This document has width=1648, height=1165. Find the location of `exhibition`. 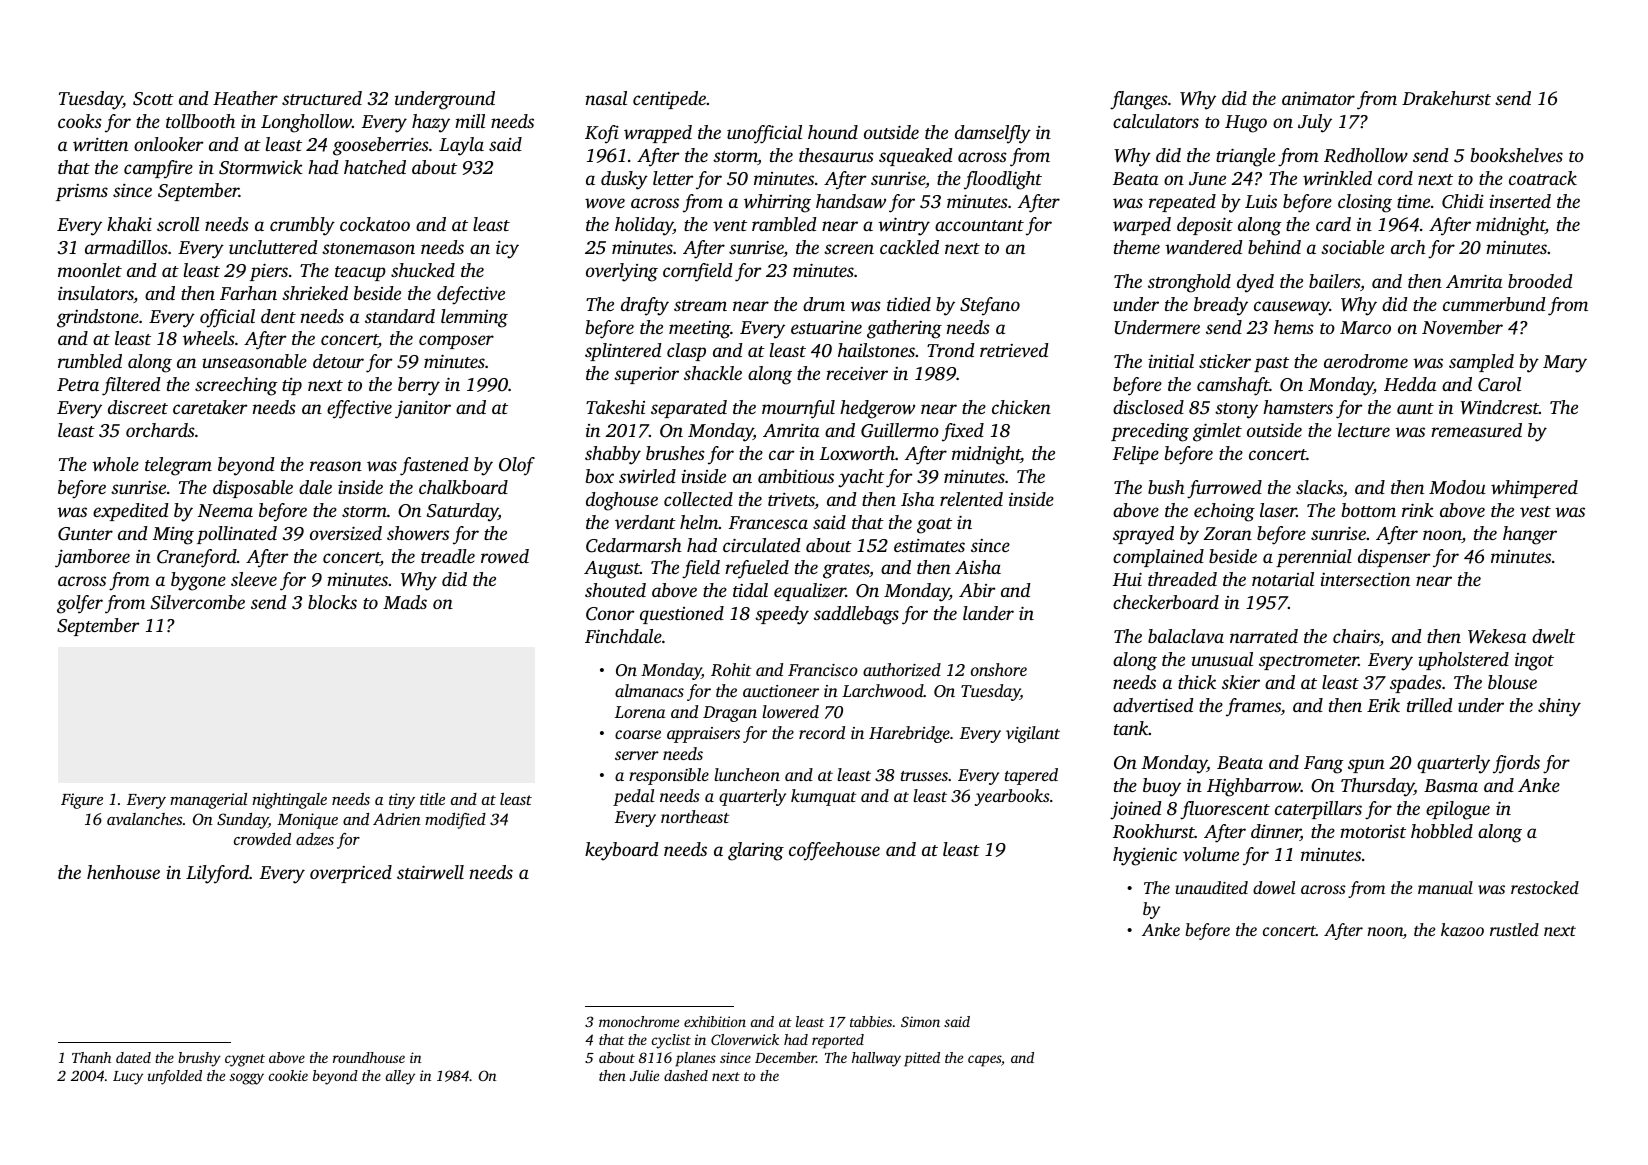

exhibition is located at coordinates (715, 1021).
